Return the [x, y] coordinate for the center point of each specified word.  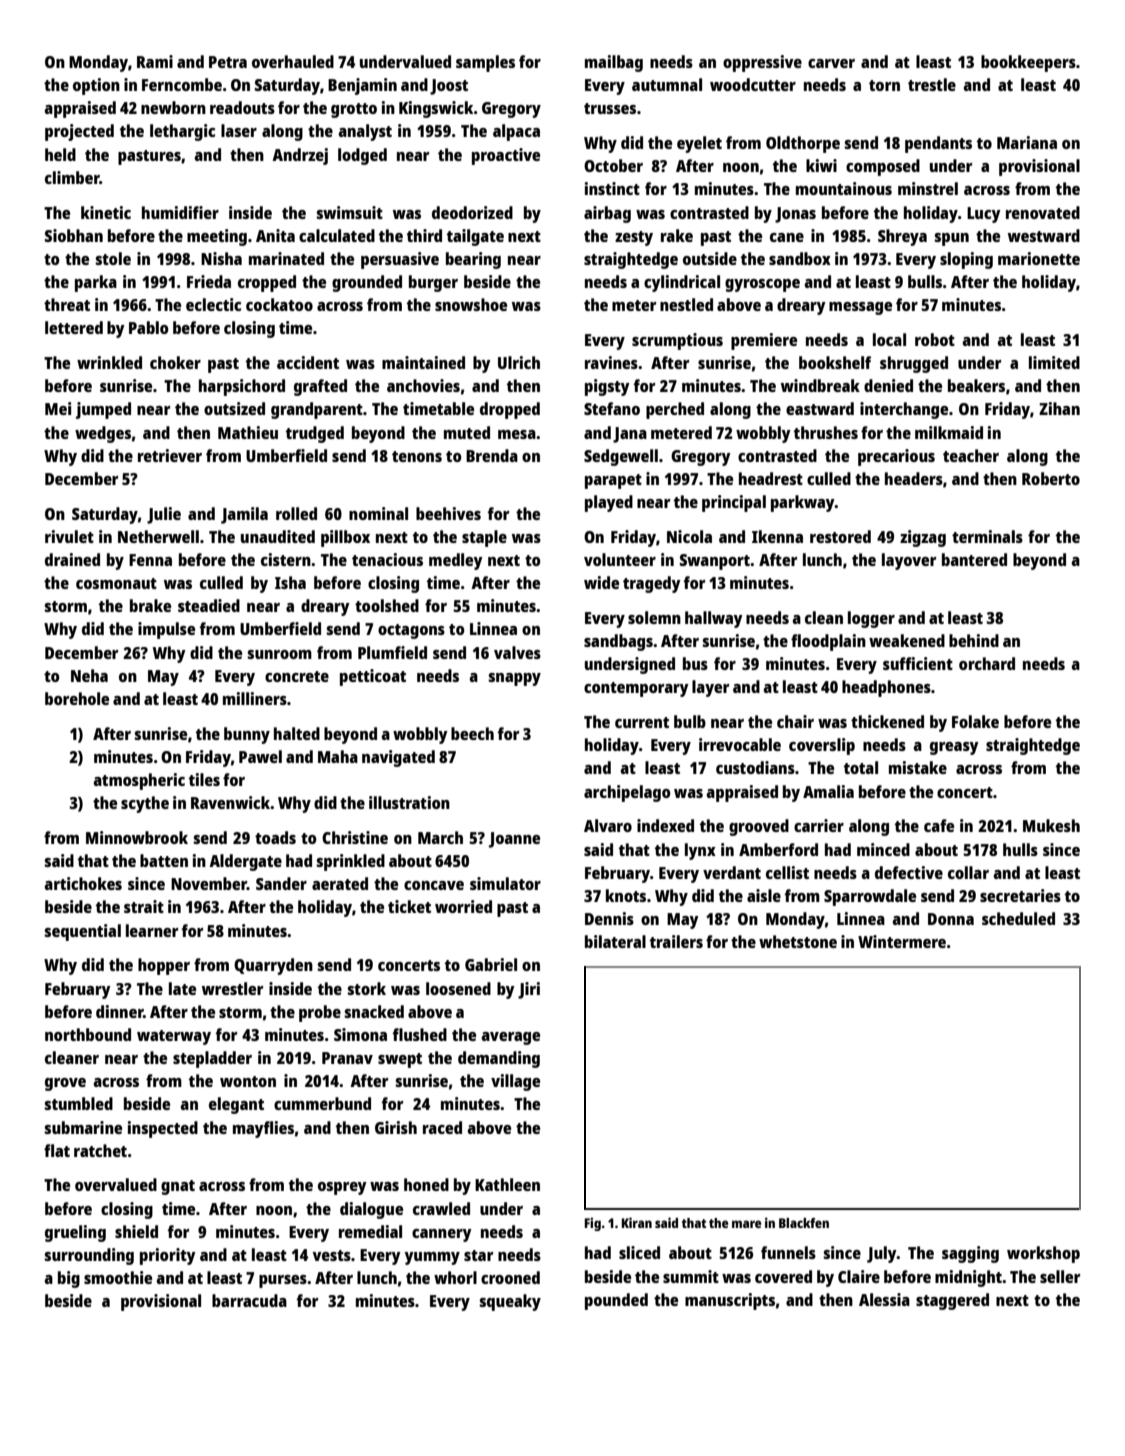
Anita [275, 235]
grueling [75, 1233]
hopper [164, 966]
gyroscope [762, 285]
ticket [409, 906]
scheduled [1018, 918]
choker [175, 362]
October [613, 165]
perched [675, 410]
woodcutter [753, 84]
